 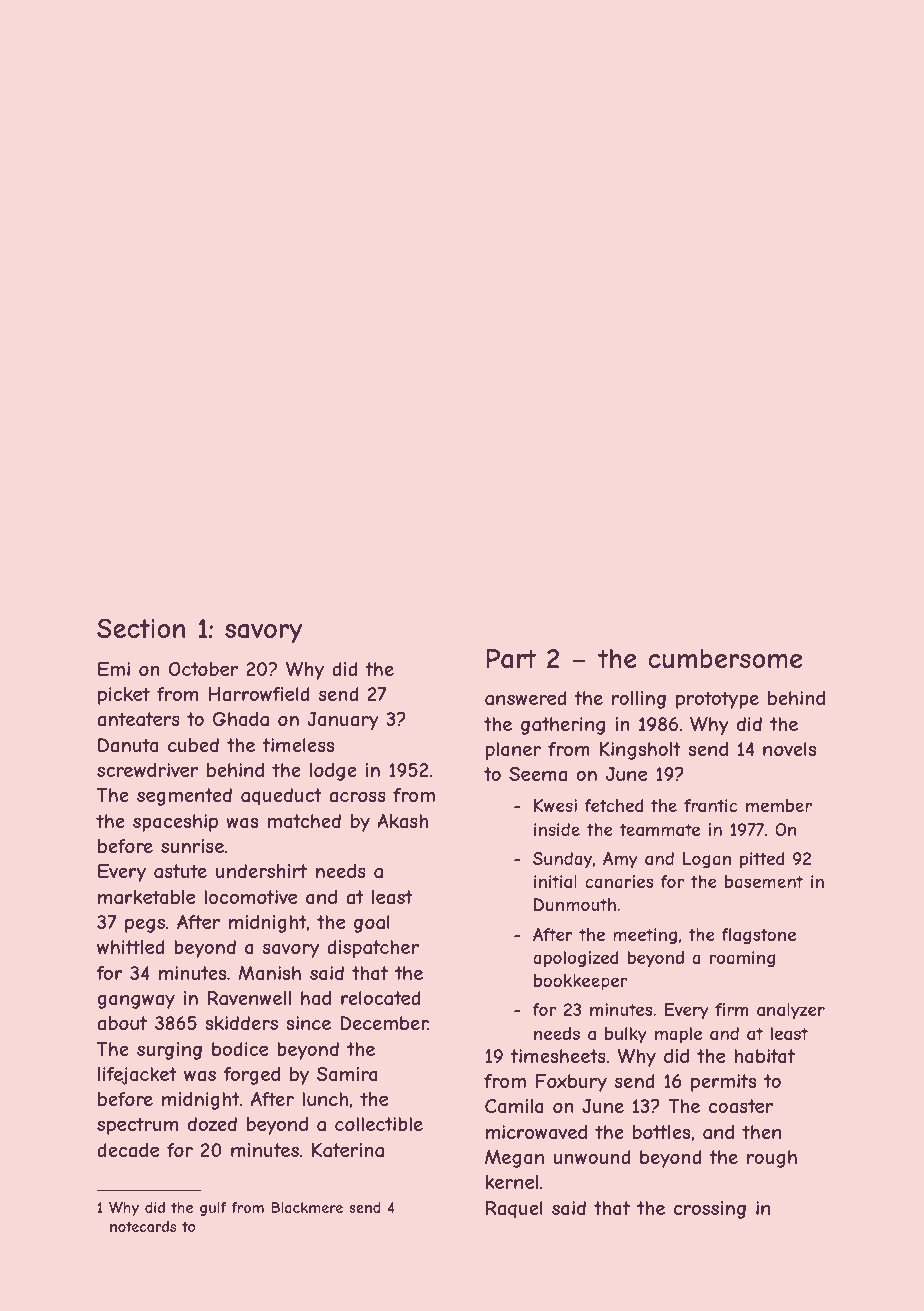 I want to click on member, so click(x=779, y=805).
